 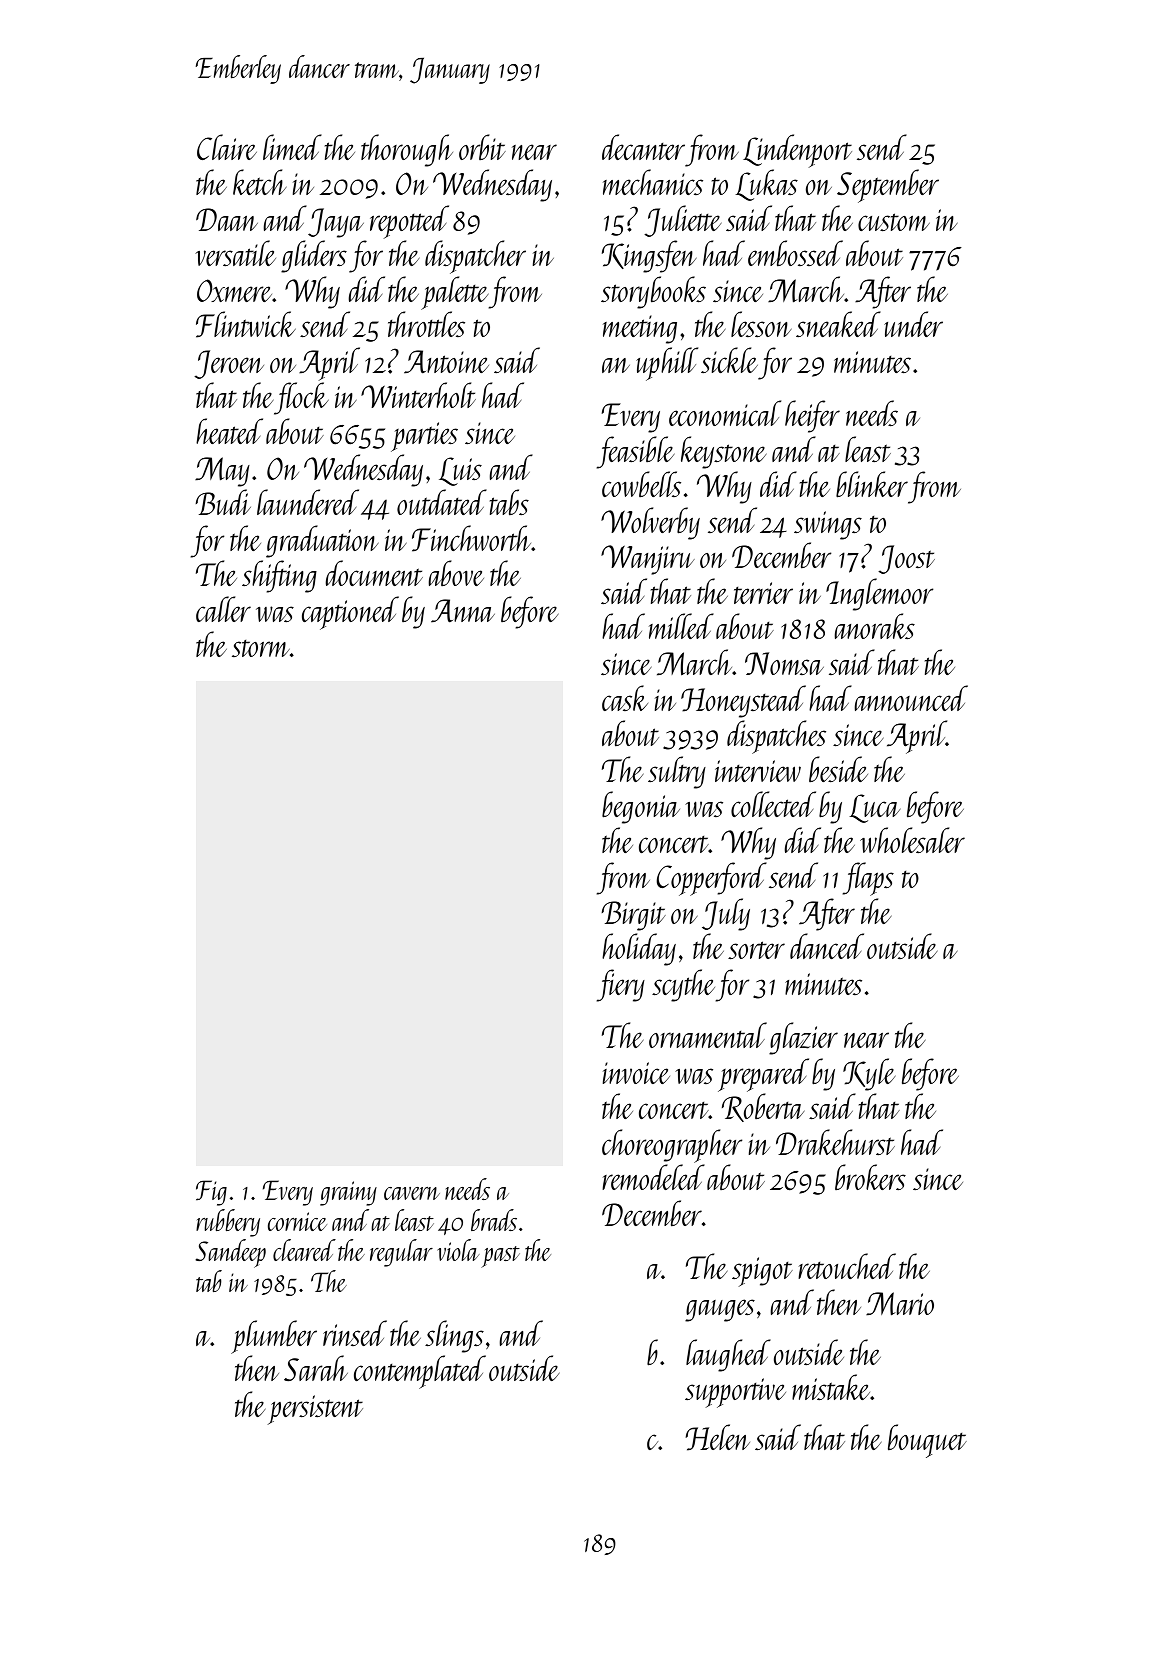 I want to click on captioned, so click(x=350, y=613).
